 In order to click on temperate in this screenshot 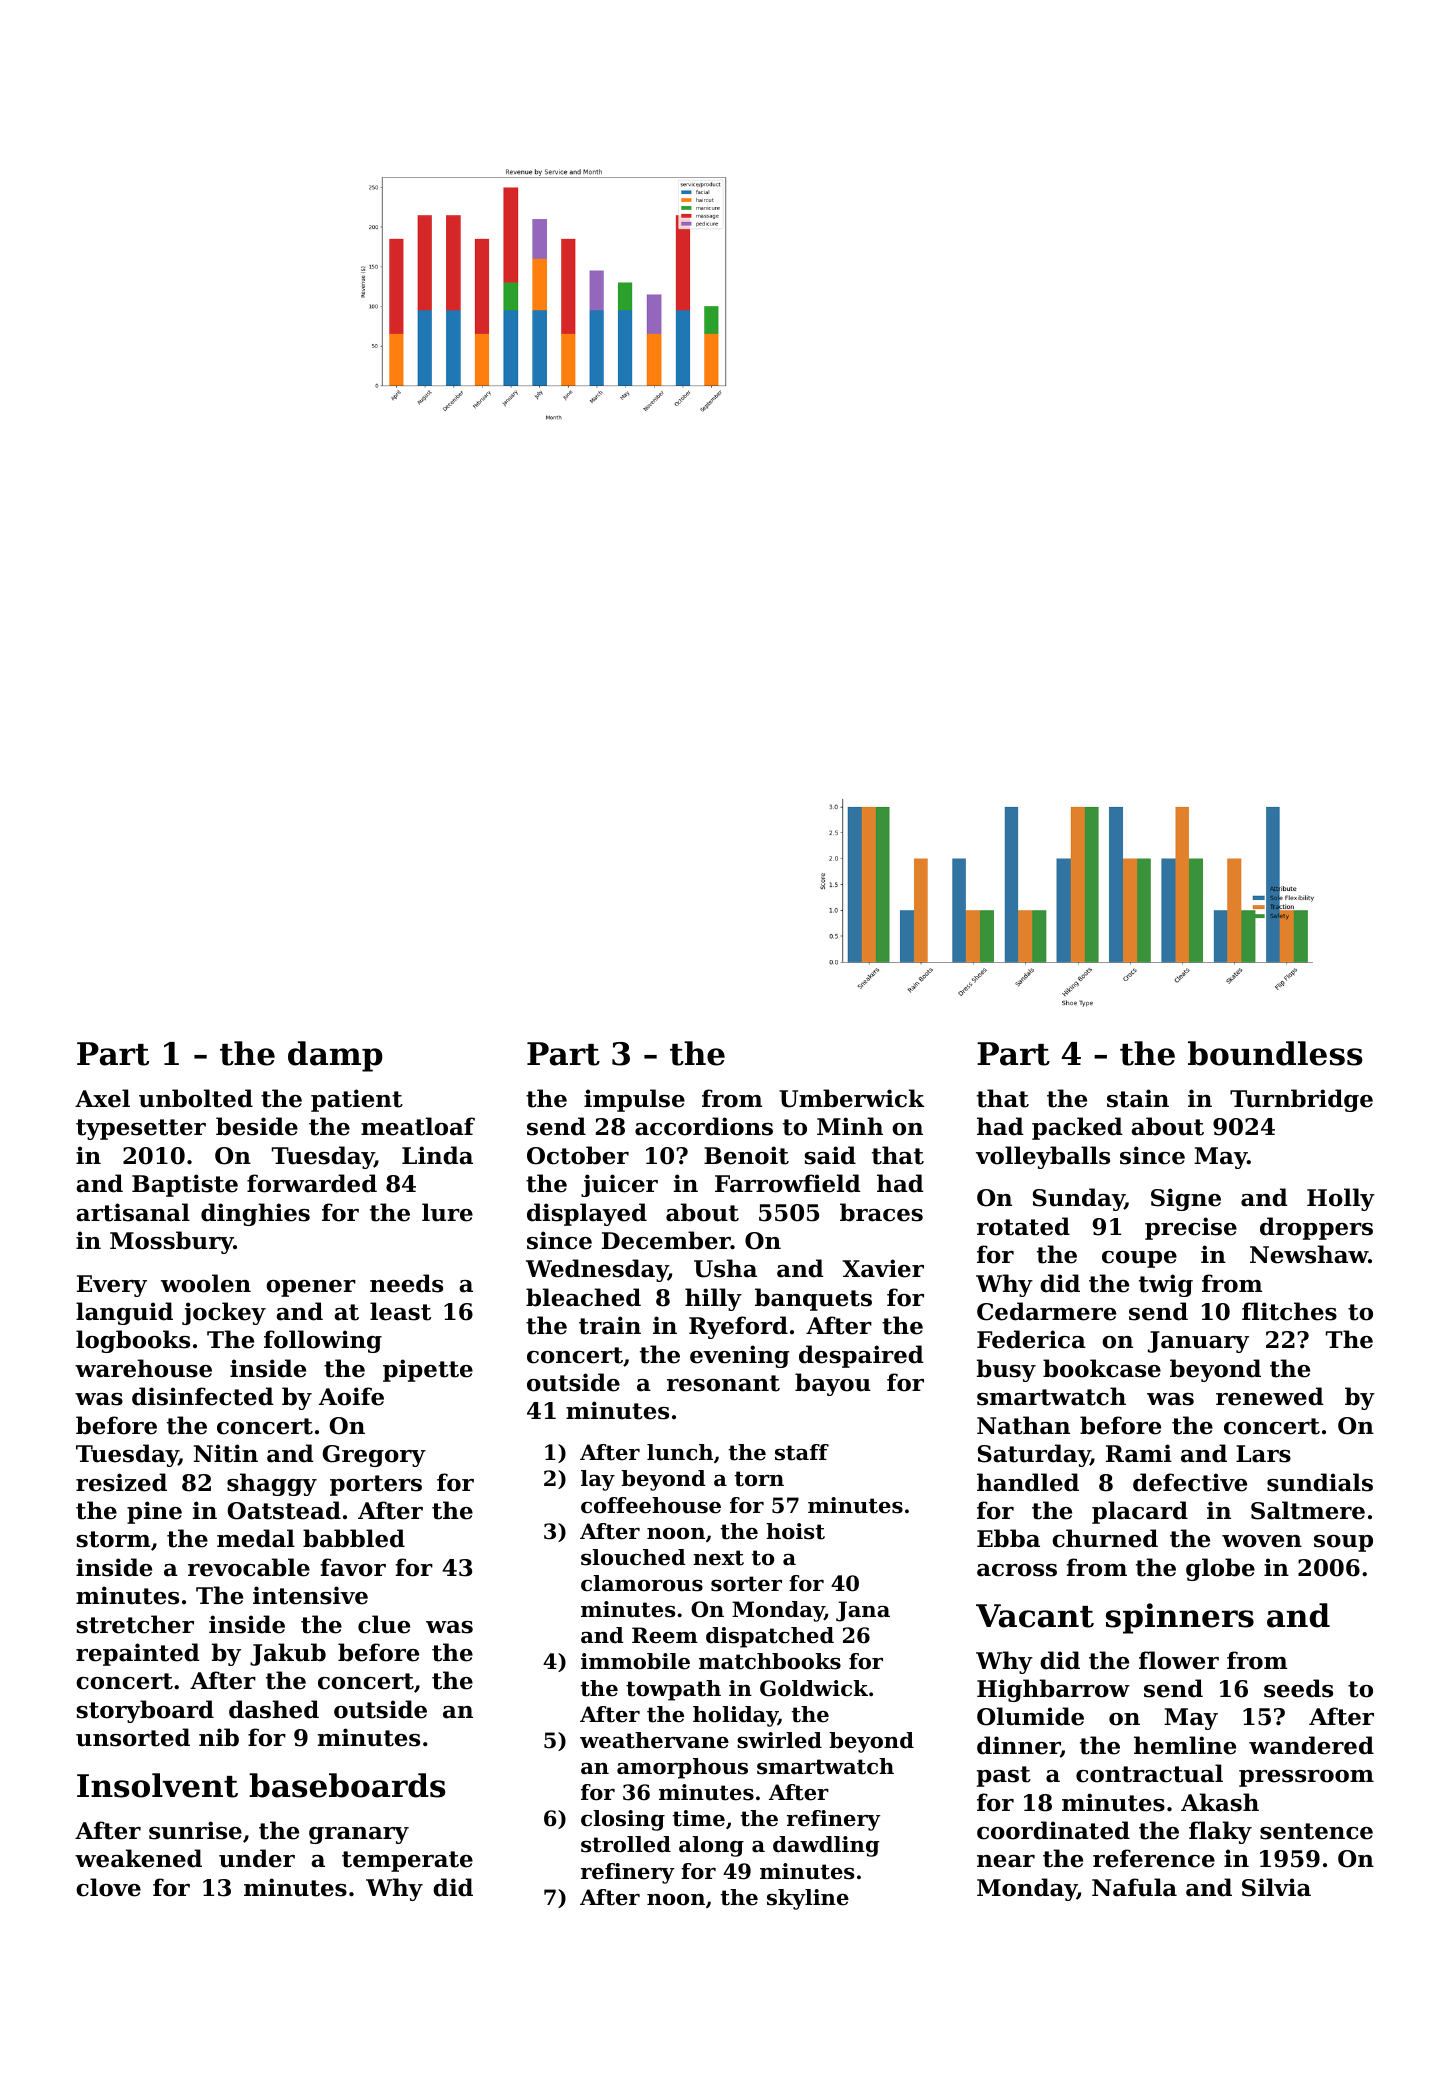, I will do `click(407, 1861)`.
